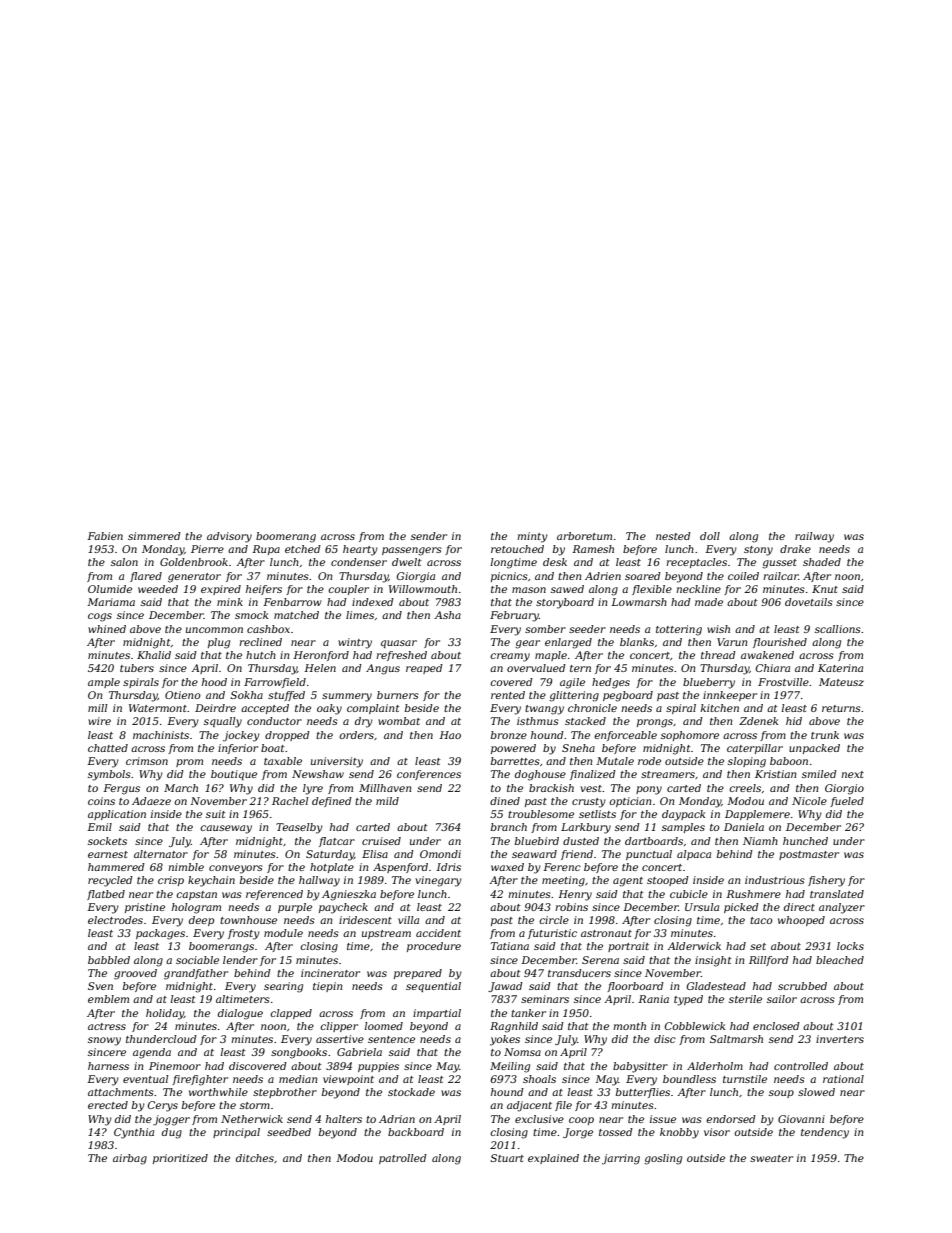 The width and height of the screenshot is (952, 1233). I want to click on tendency, so click(825, 1133).
